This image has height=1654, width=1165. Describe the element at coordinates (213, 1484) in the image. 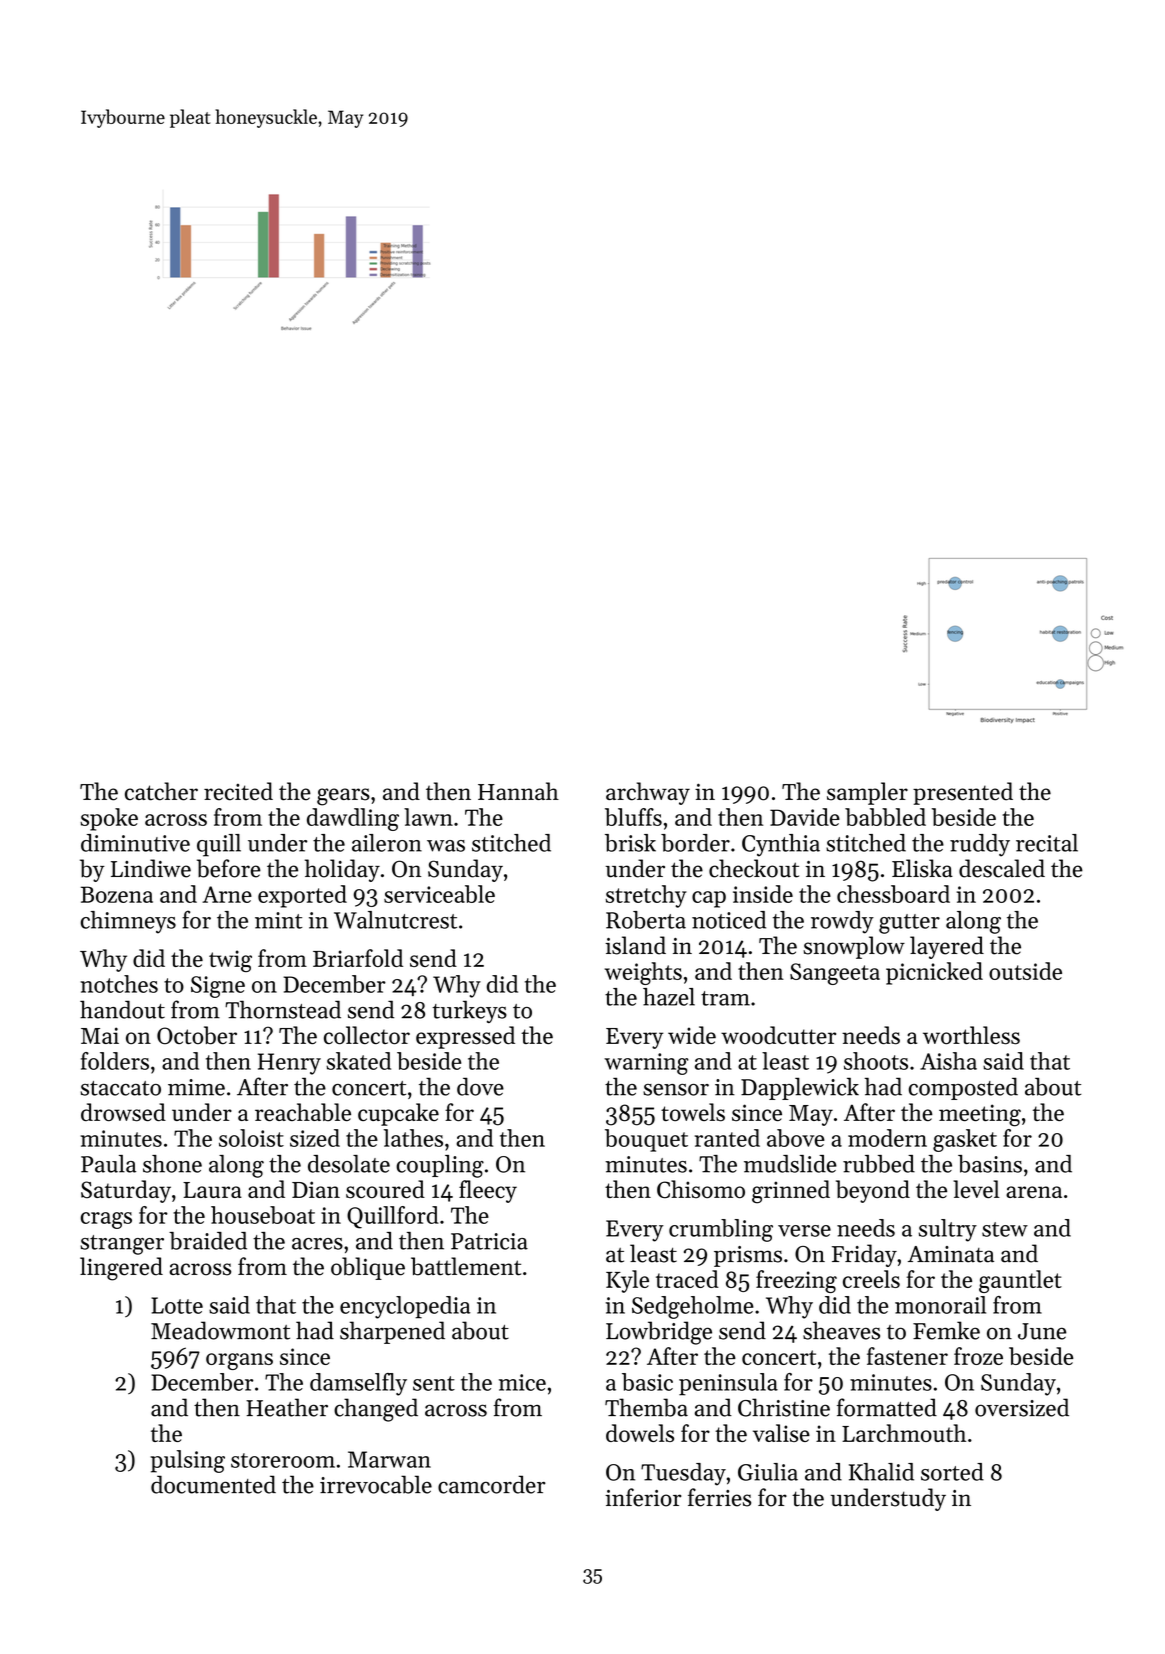

I see `documented` at that location.
